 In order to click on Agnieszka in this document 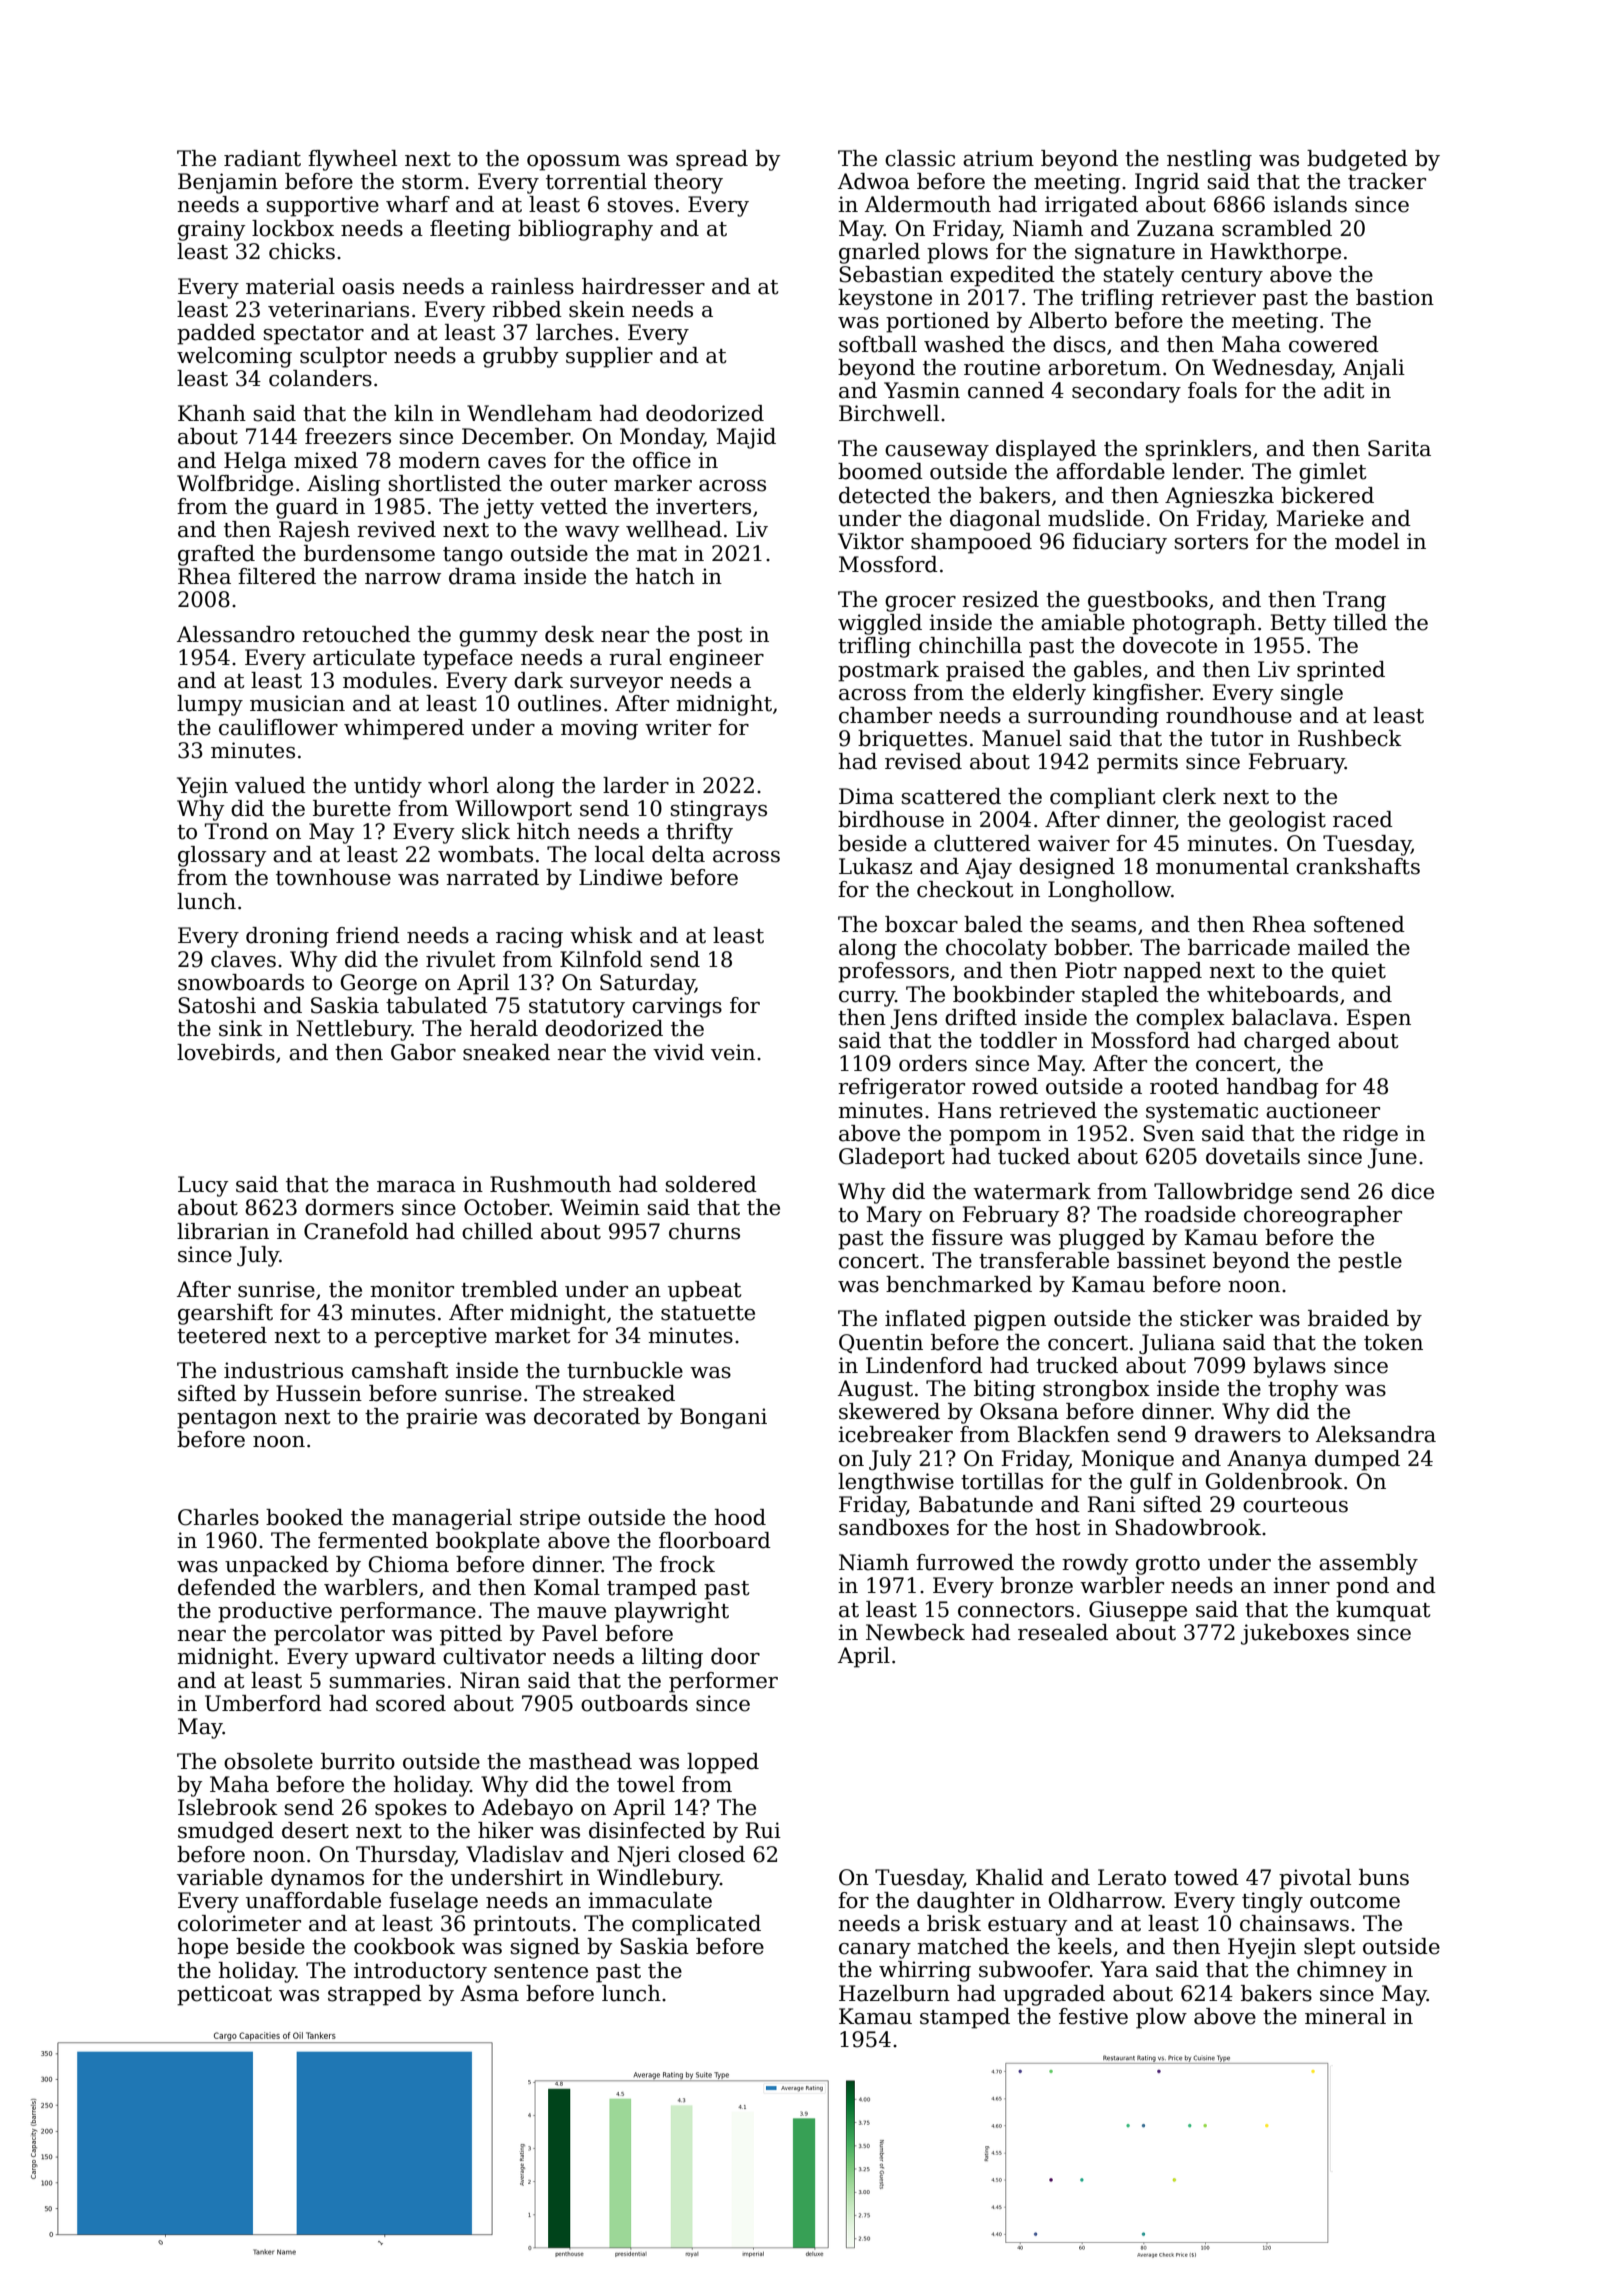, I will do `click(1219, 497)`.
